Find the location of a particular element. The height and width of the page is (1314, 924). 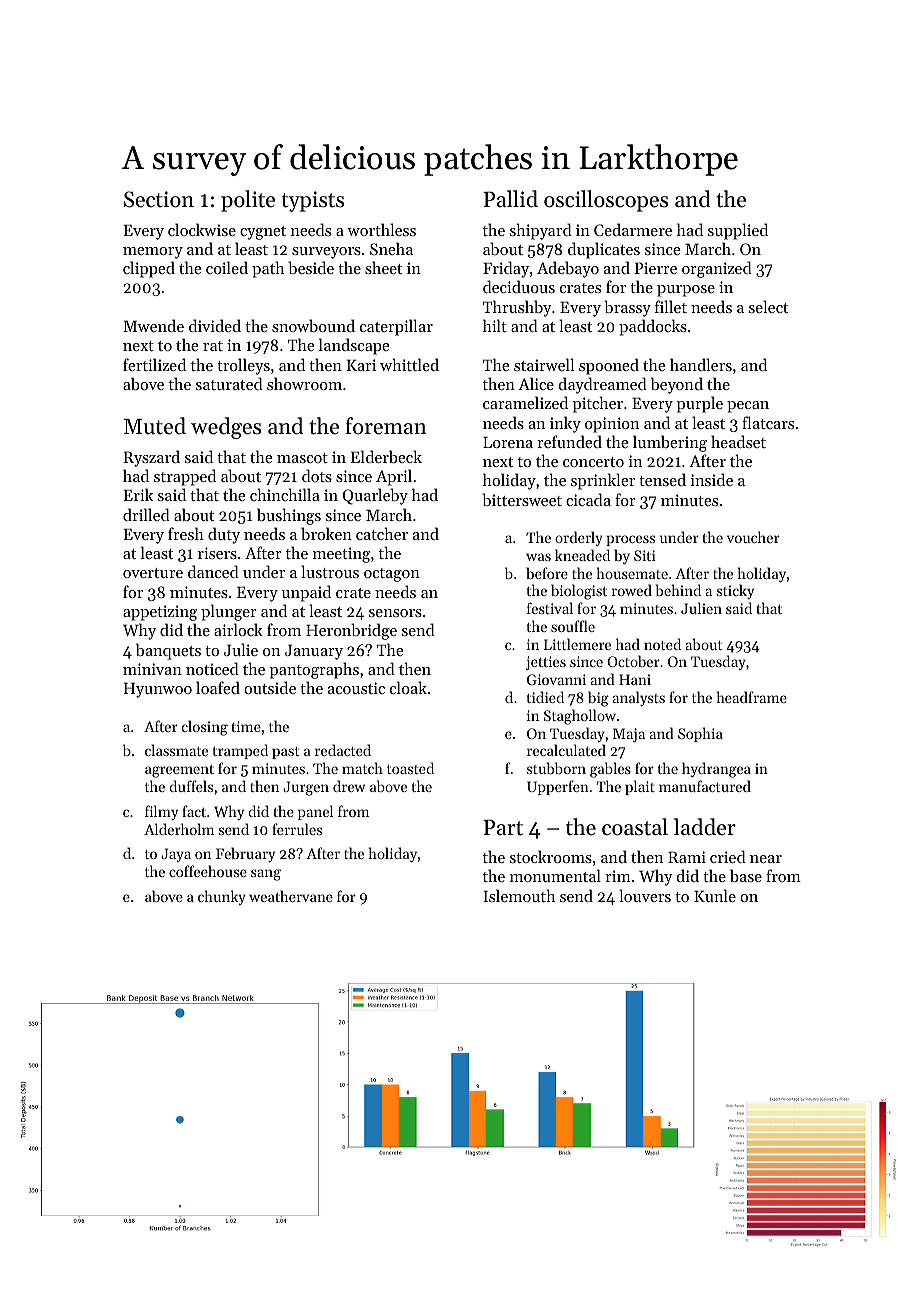

worthless is located at coordinates (381, 229).
